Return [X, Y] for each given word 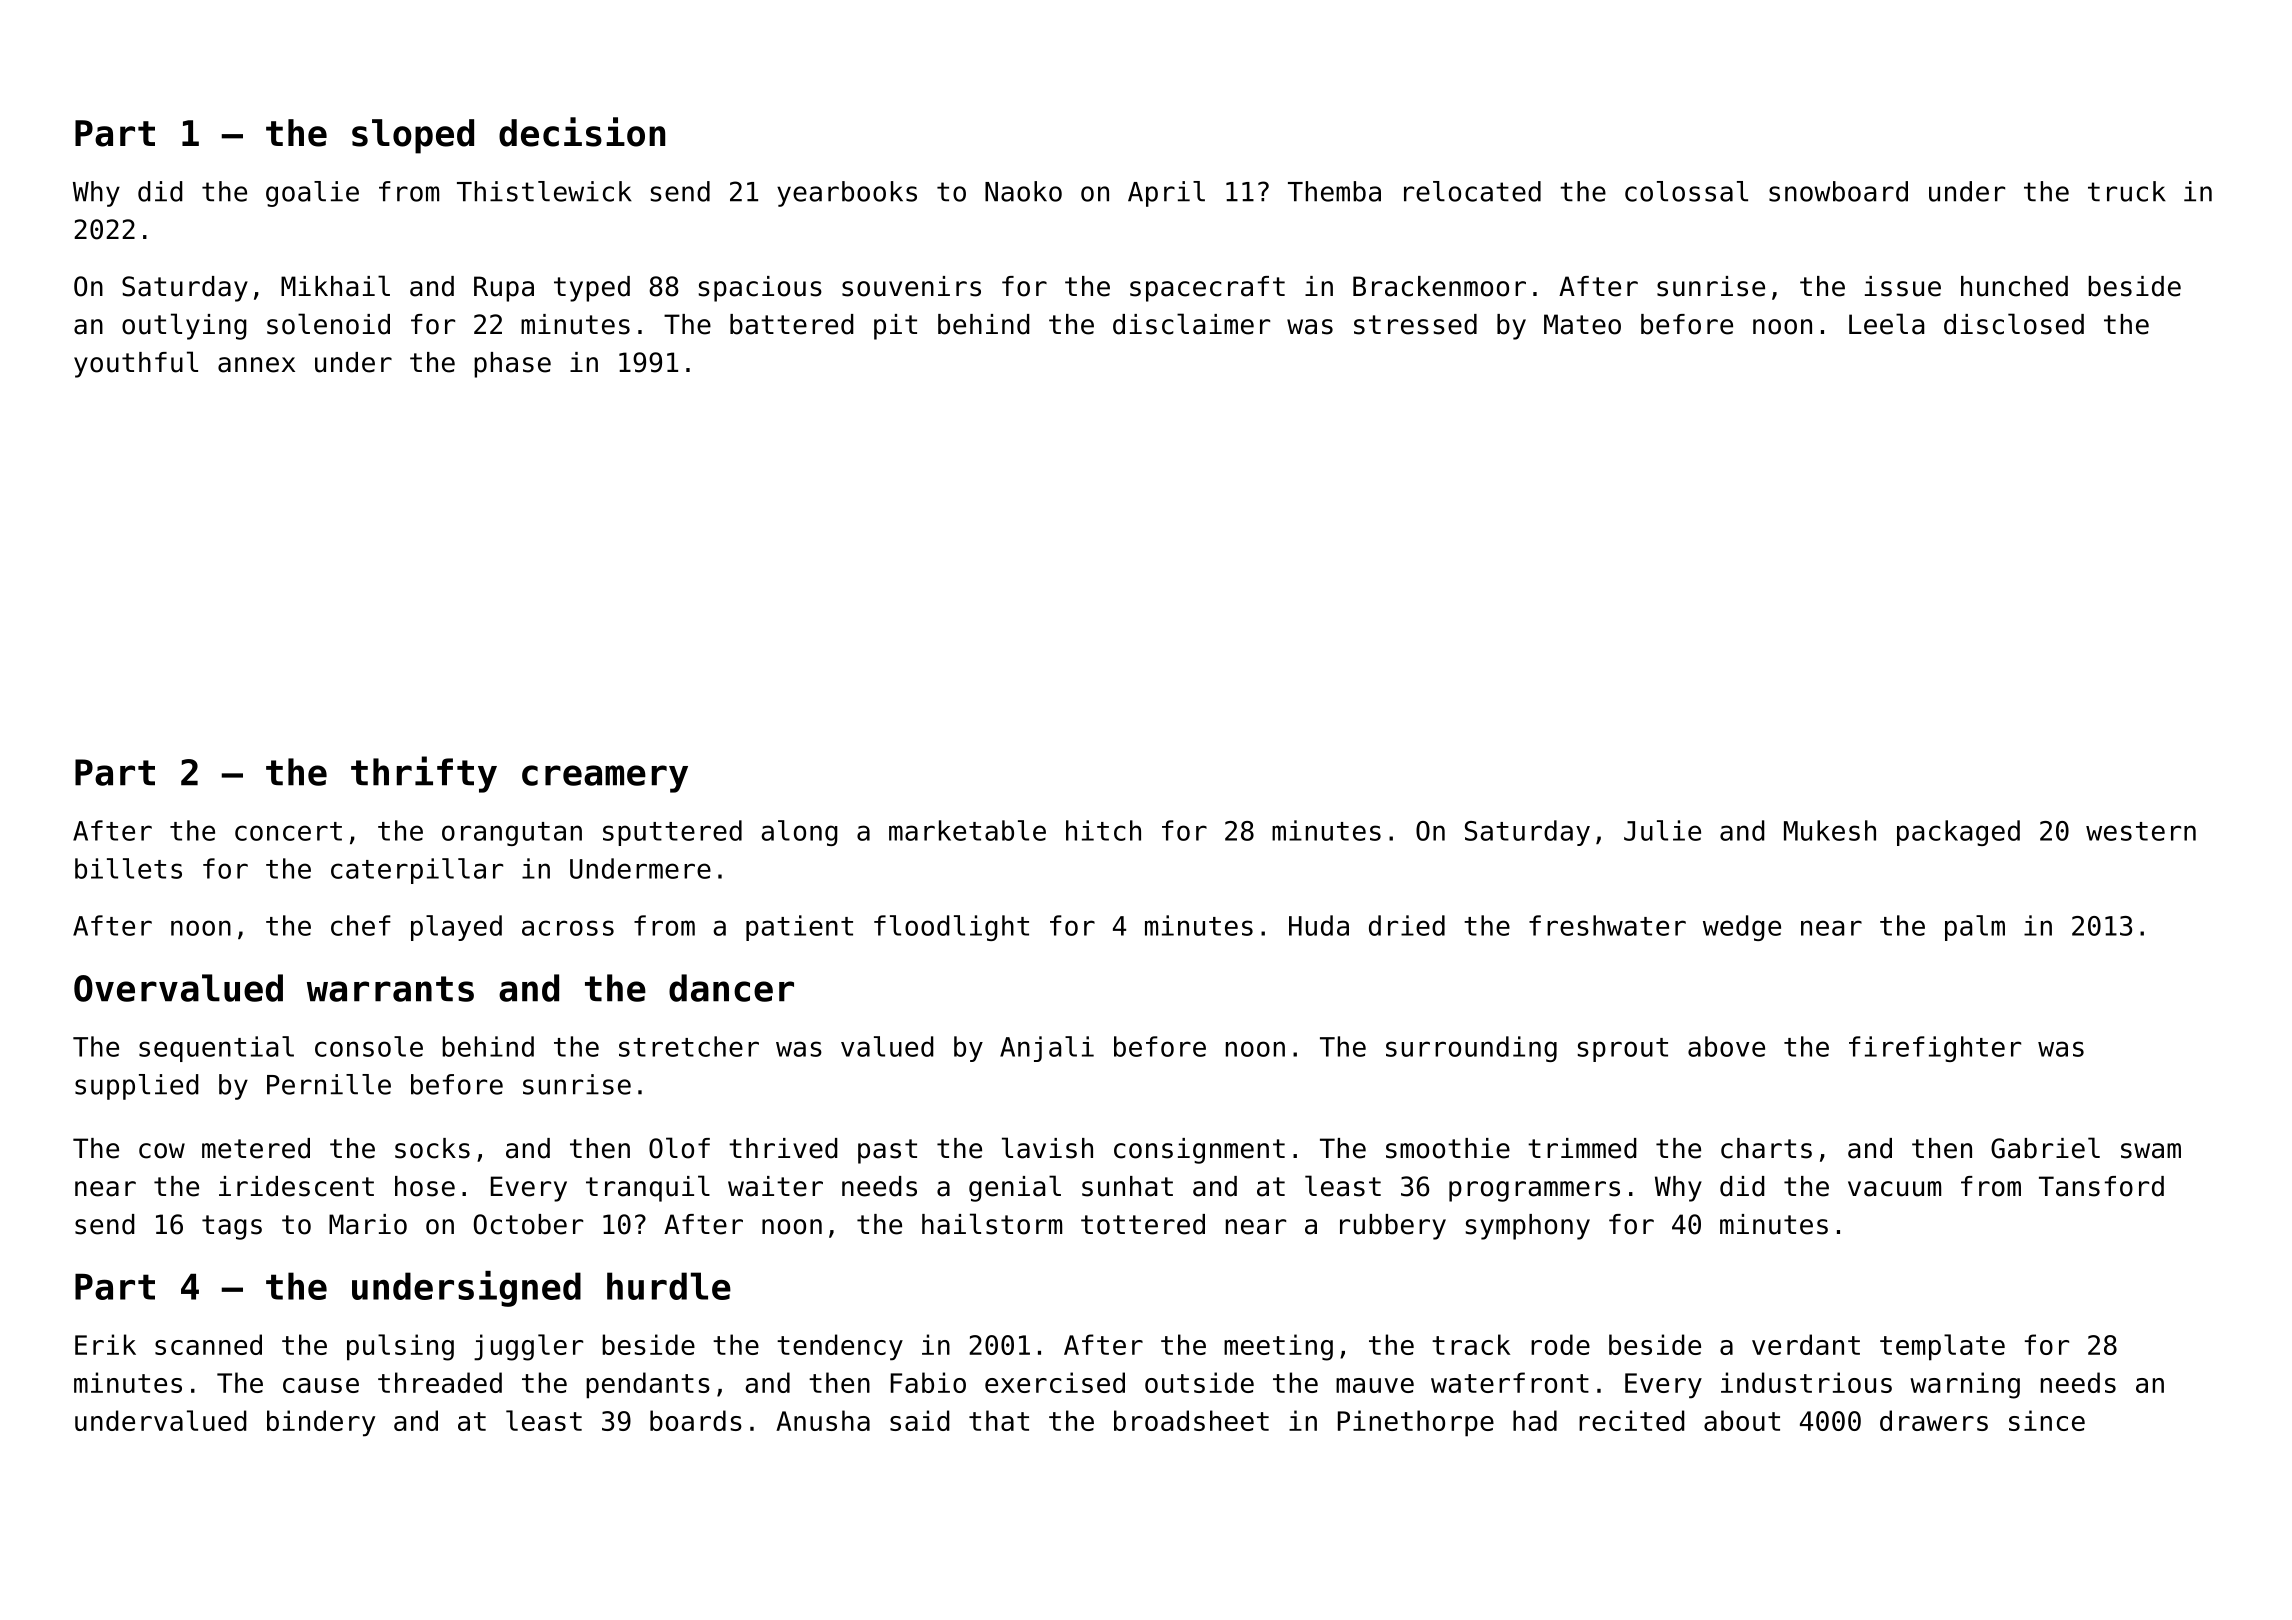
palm [1975, 928]
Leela [1886, 324]
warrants [390, 989]
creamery [605, 779]
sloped [413, 136]
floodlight [951, 928]
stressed [1415, 324]
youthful [136, 364]
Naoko [1023, 191]
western [2141, 831]
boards [696, 1420]
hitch [1103, 830]
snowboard [1838, 191]
